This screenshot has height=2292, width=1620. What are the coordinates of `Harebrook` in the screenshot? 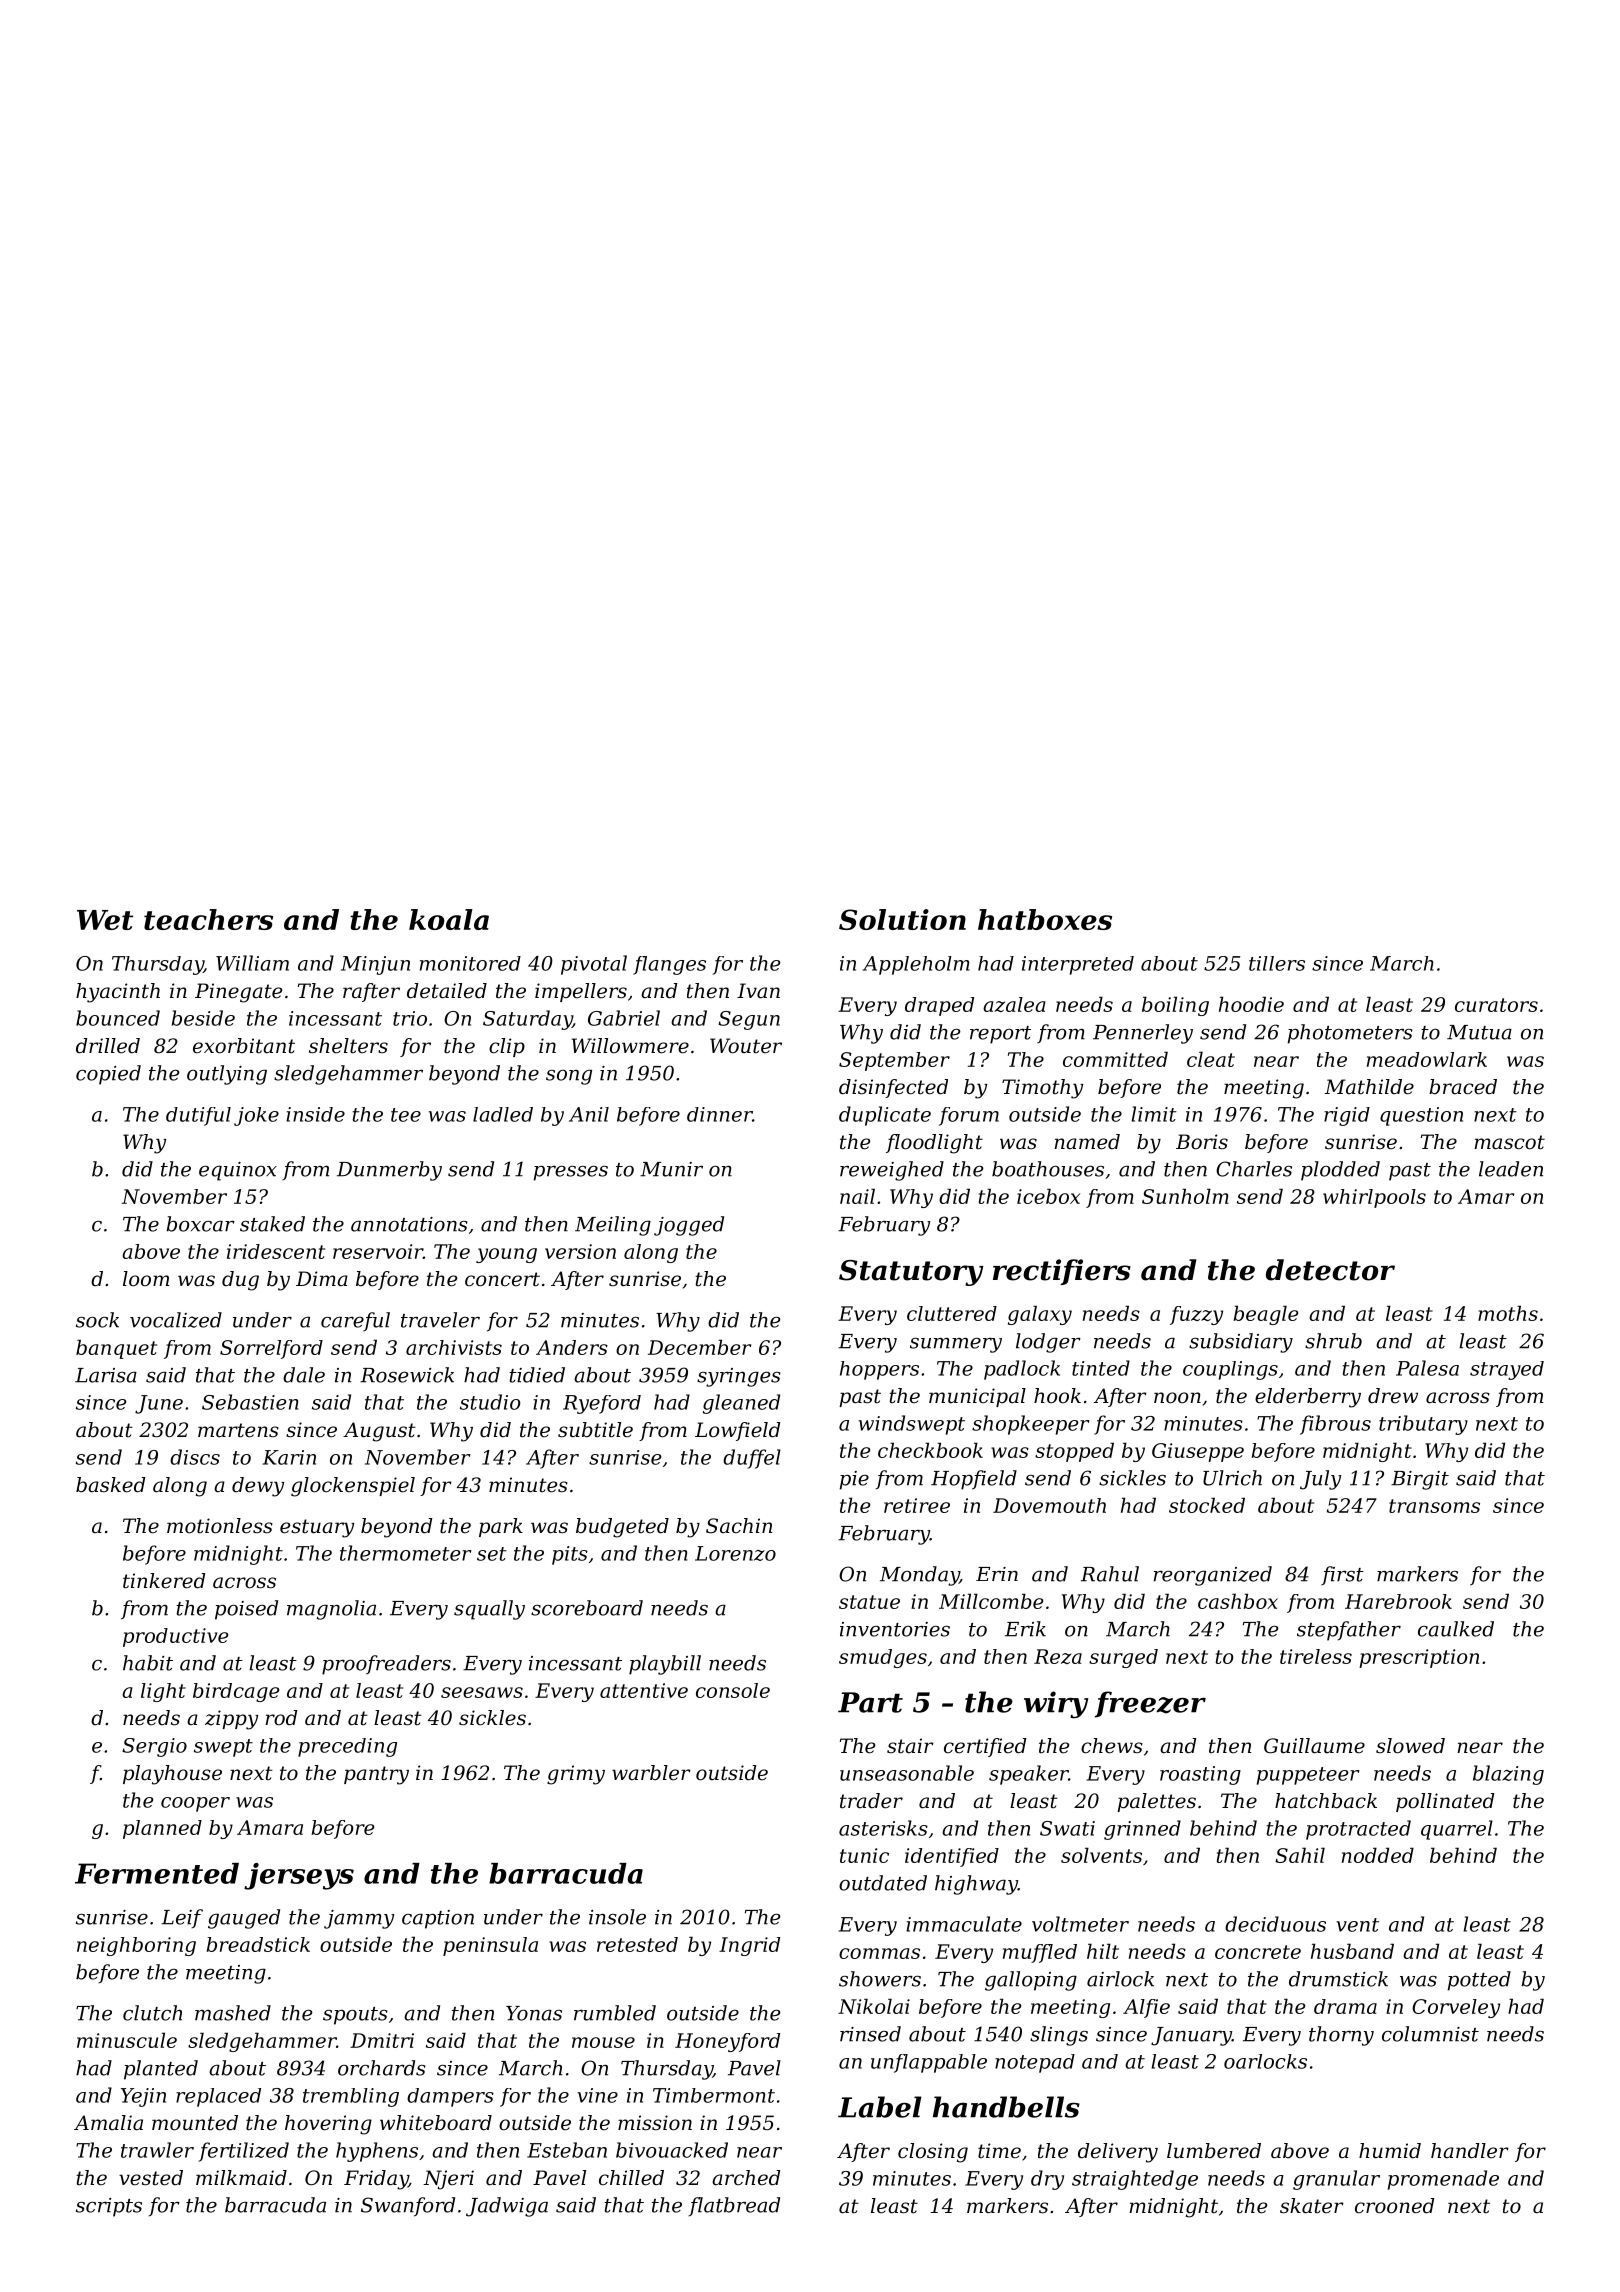 It's located at (1398, 1601).
